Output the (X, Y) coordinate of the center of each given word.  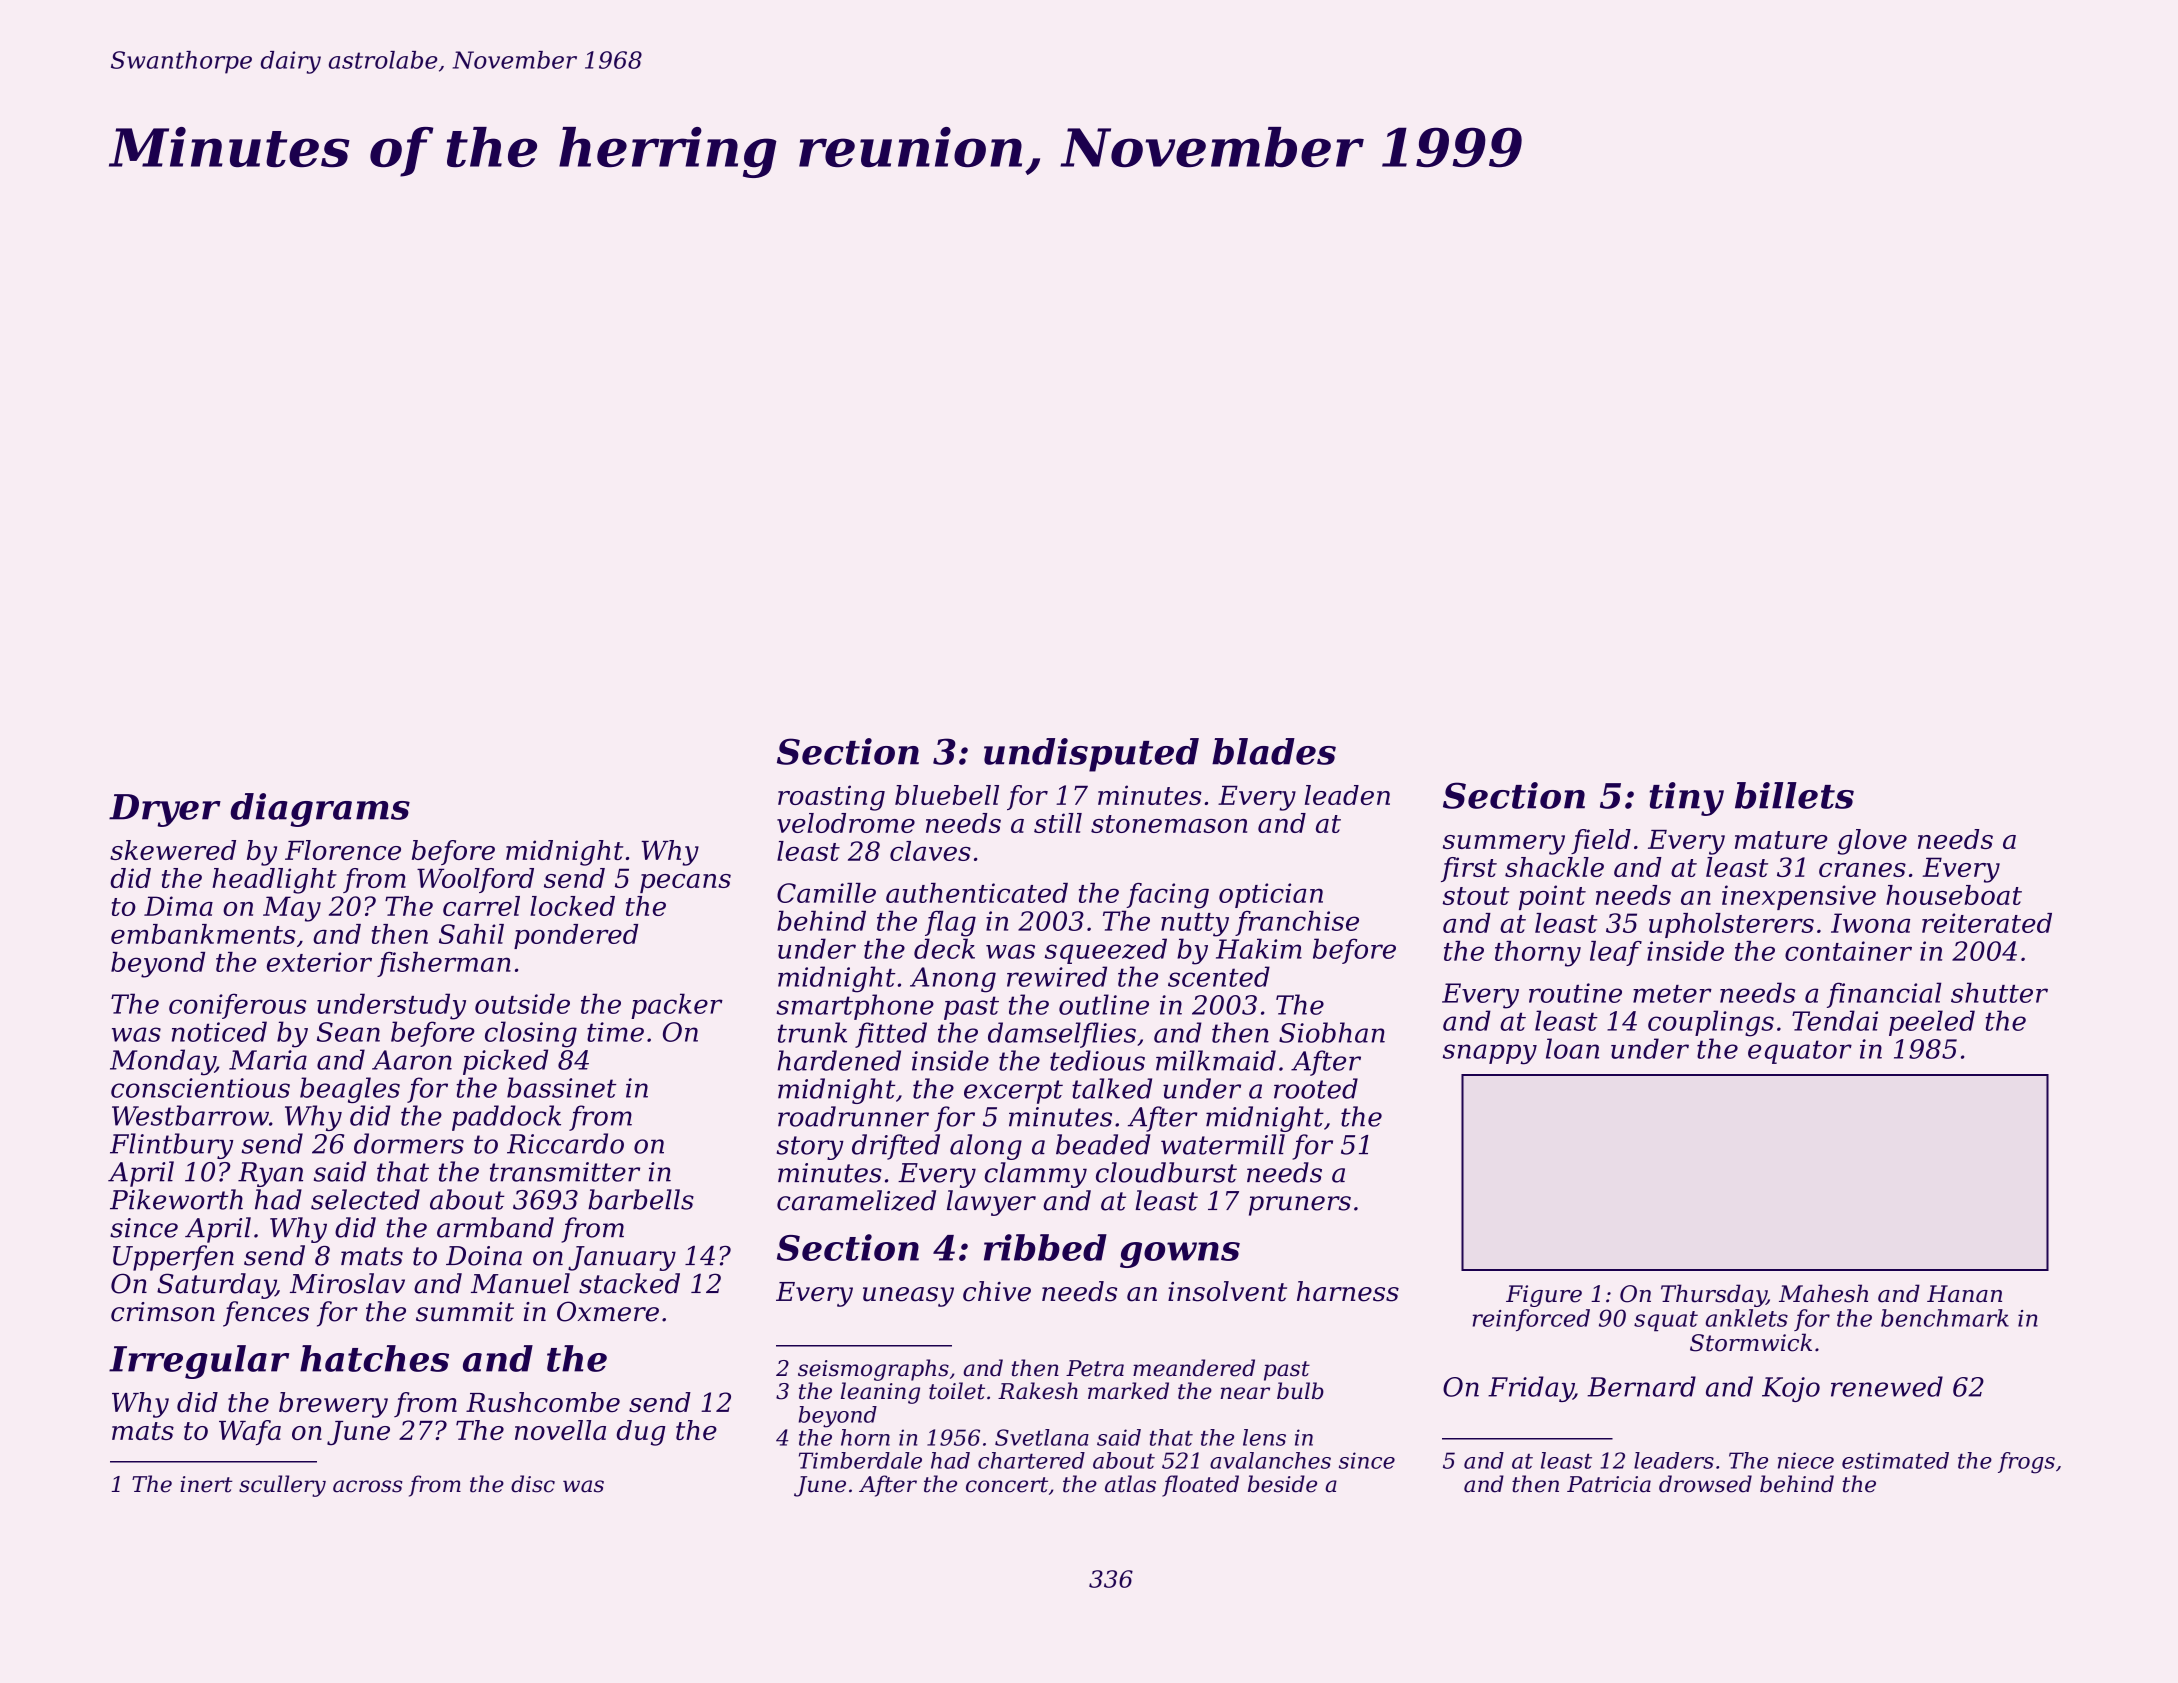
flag (950, 923)
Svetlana (1042, 1437)
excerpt (1013, 1092)
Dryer (165, 810)
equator (1800, 1052)
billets (1794, 795)
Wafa (250, 1432)
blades (1274, 751)
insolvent (1227, 1291)
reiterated (1987, 923)
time (615, 1032)
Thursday (1714, 1295)
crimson (163, 1312)
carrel (481, 906)
